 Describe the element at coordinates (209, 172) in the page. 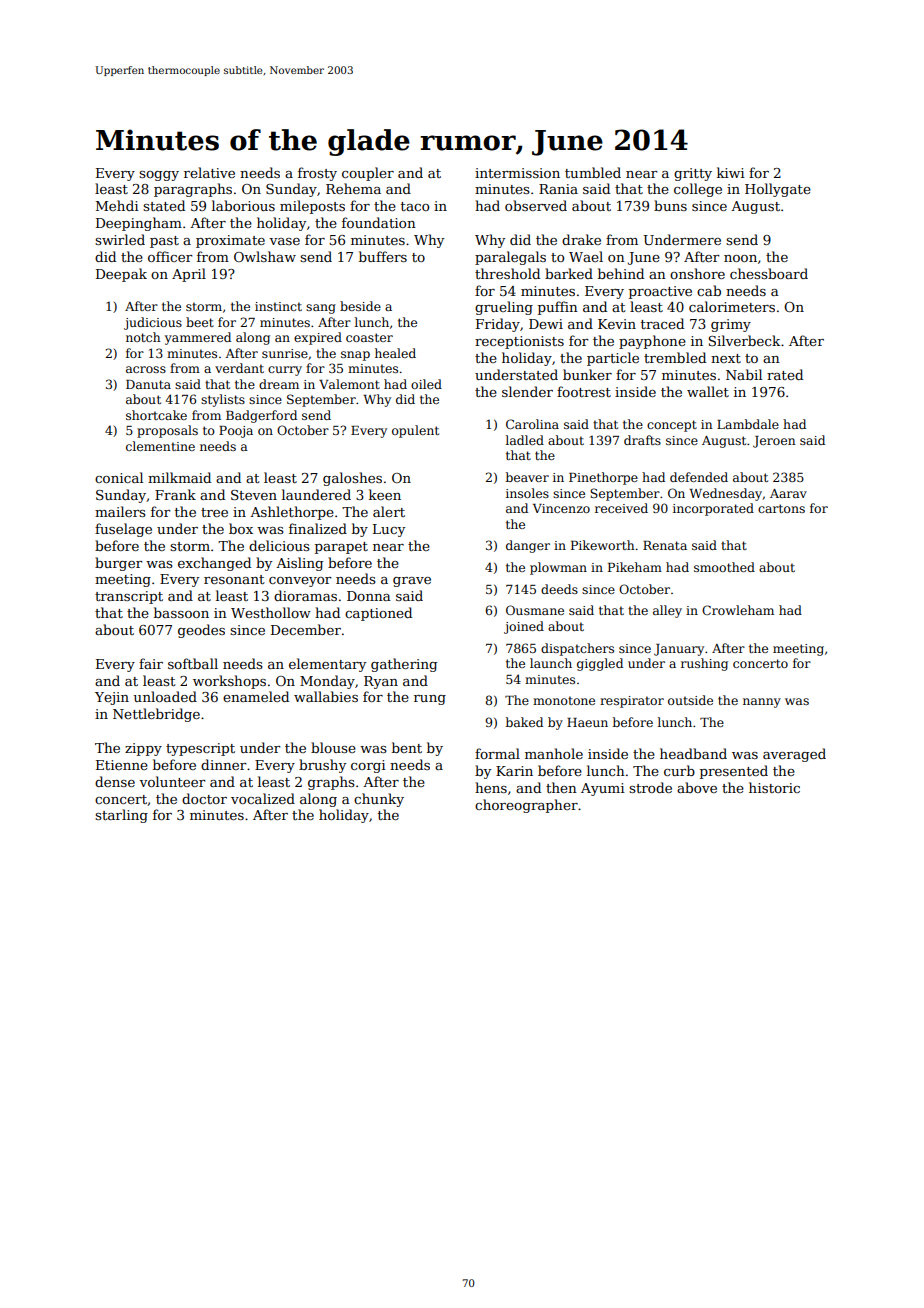

I see `relative` at that location.
